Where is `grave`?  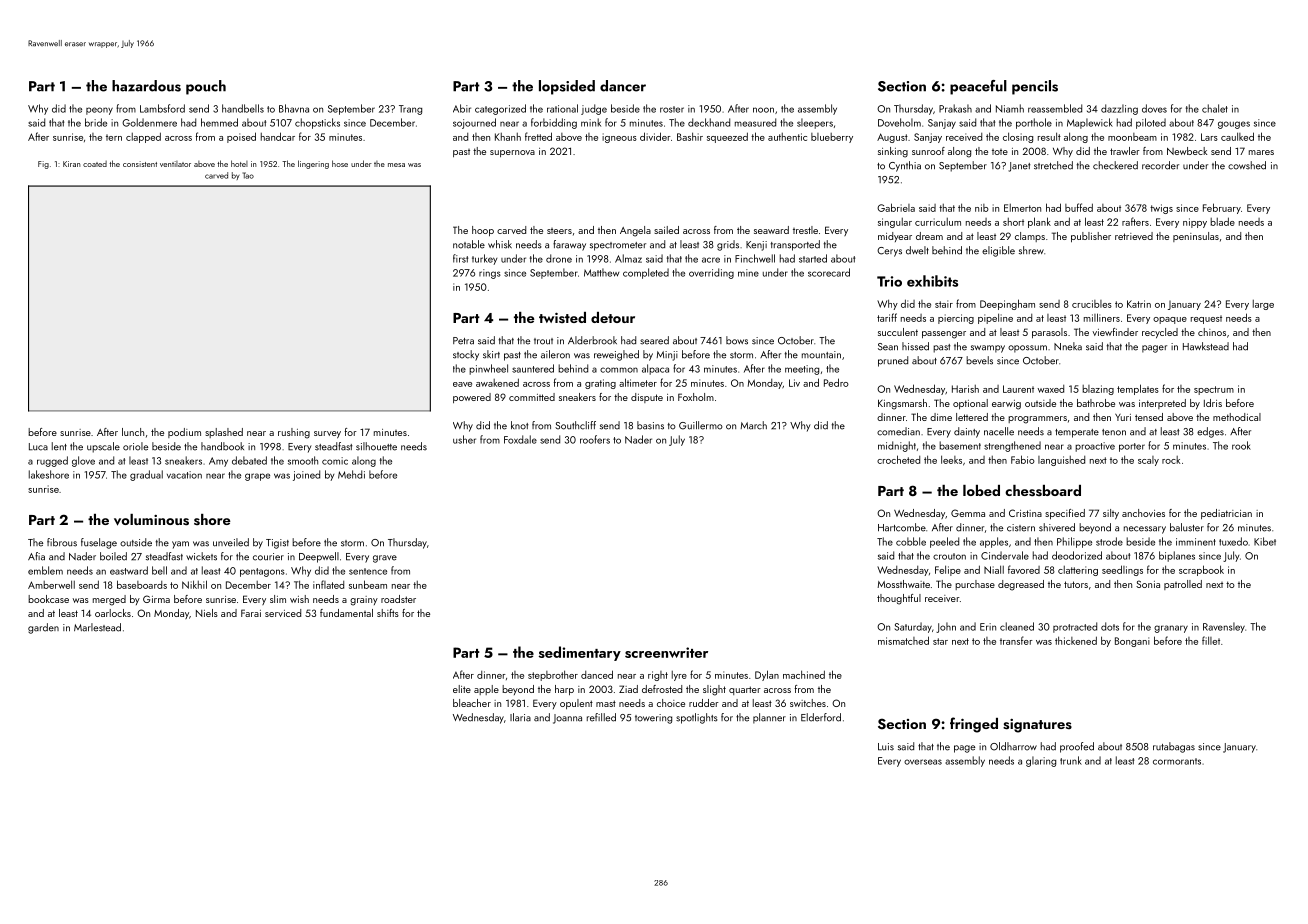 grave is located at coordinates (385, 559).
